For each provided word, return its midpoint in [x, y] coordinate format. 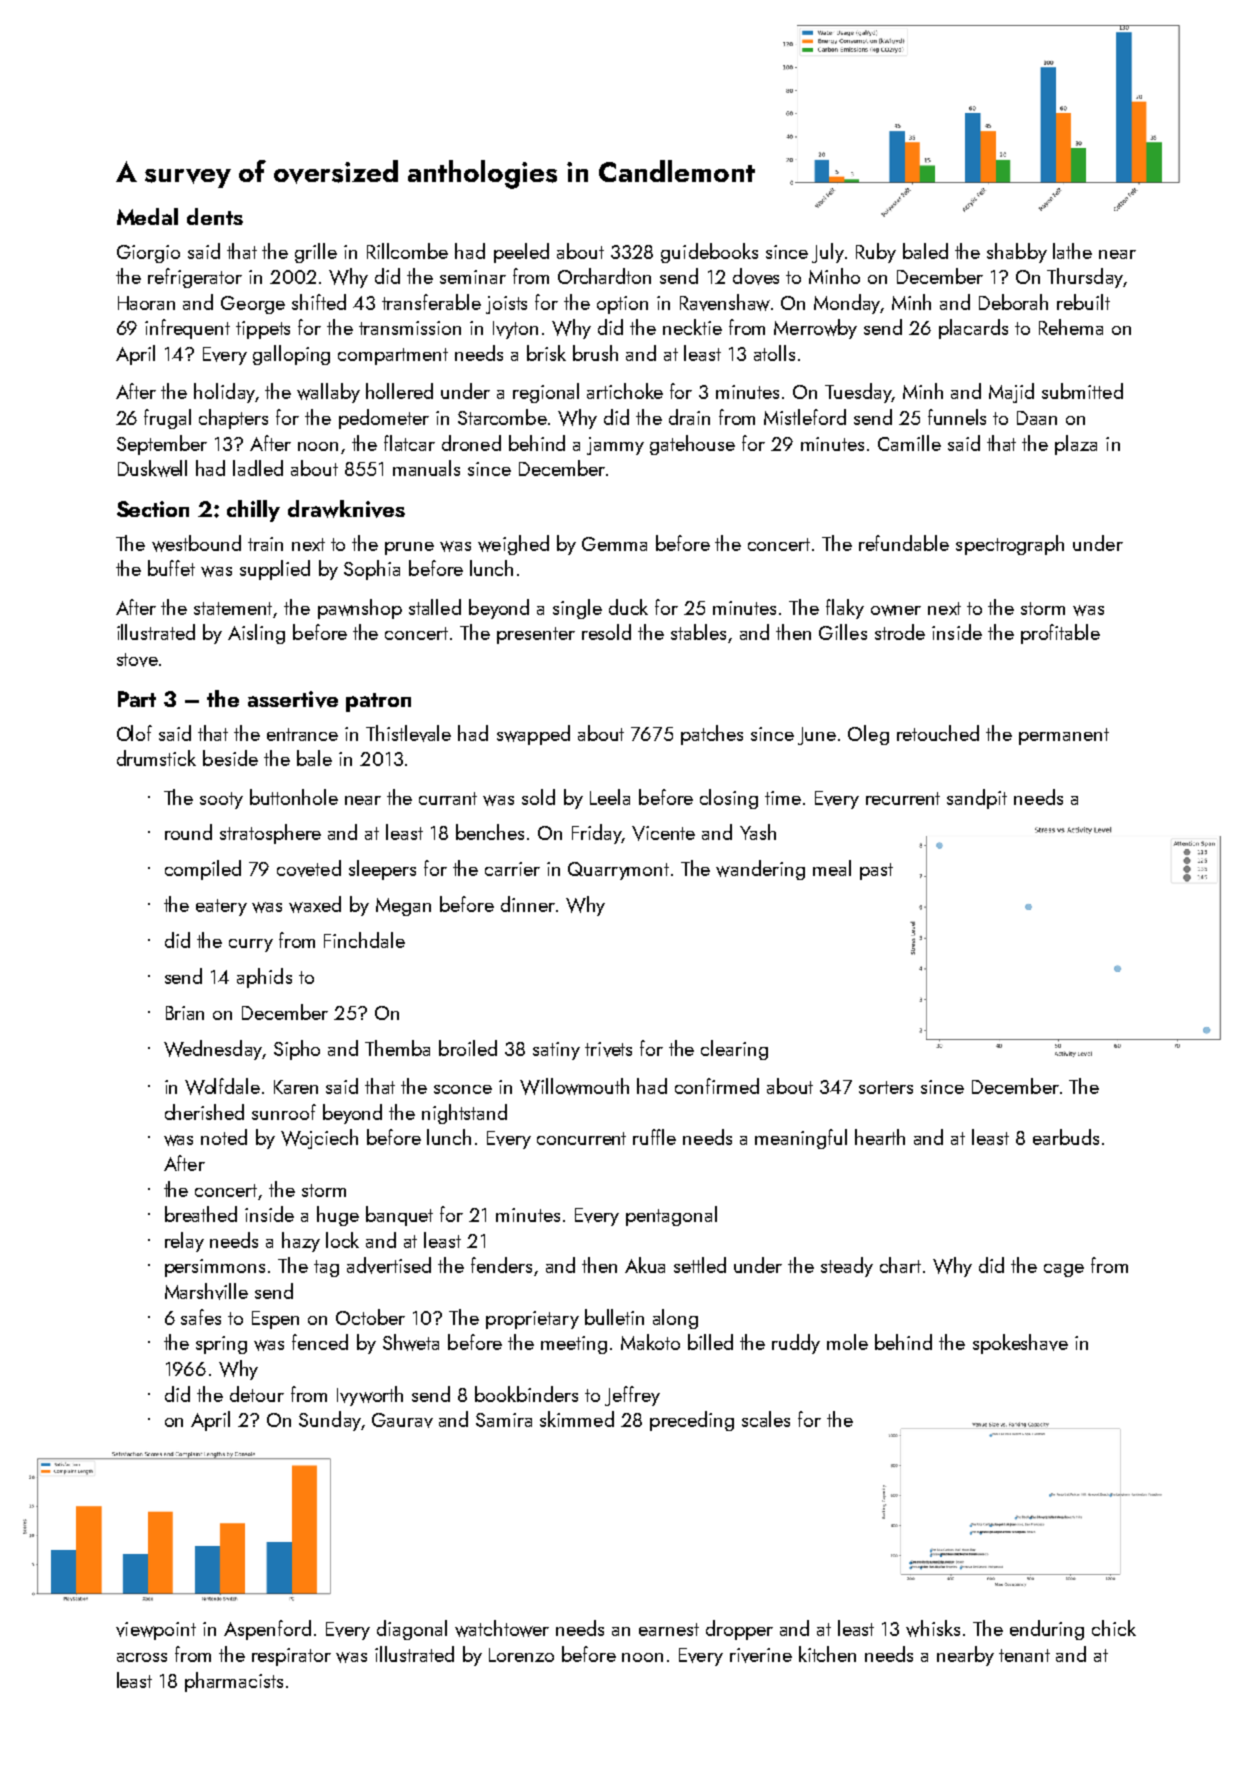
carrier [512, 869]
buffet [171, 568]
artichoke [625, 391]
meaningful [801, 1139]
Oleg [868, 735]
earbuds [1066, 1137]
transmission [410, 328]
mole [847, 1342]
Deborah [1013, 302]
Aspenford [267, 1630]
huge [338, 1216]
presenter [536, 635]
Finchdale [364, 940]
